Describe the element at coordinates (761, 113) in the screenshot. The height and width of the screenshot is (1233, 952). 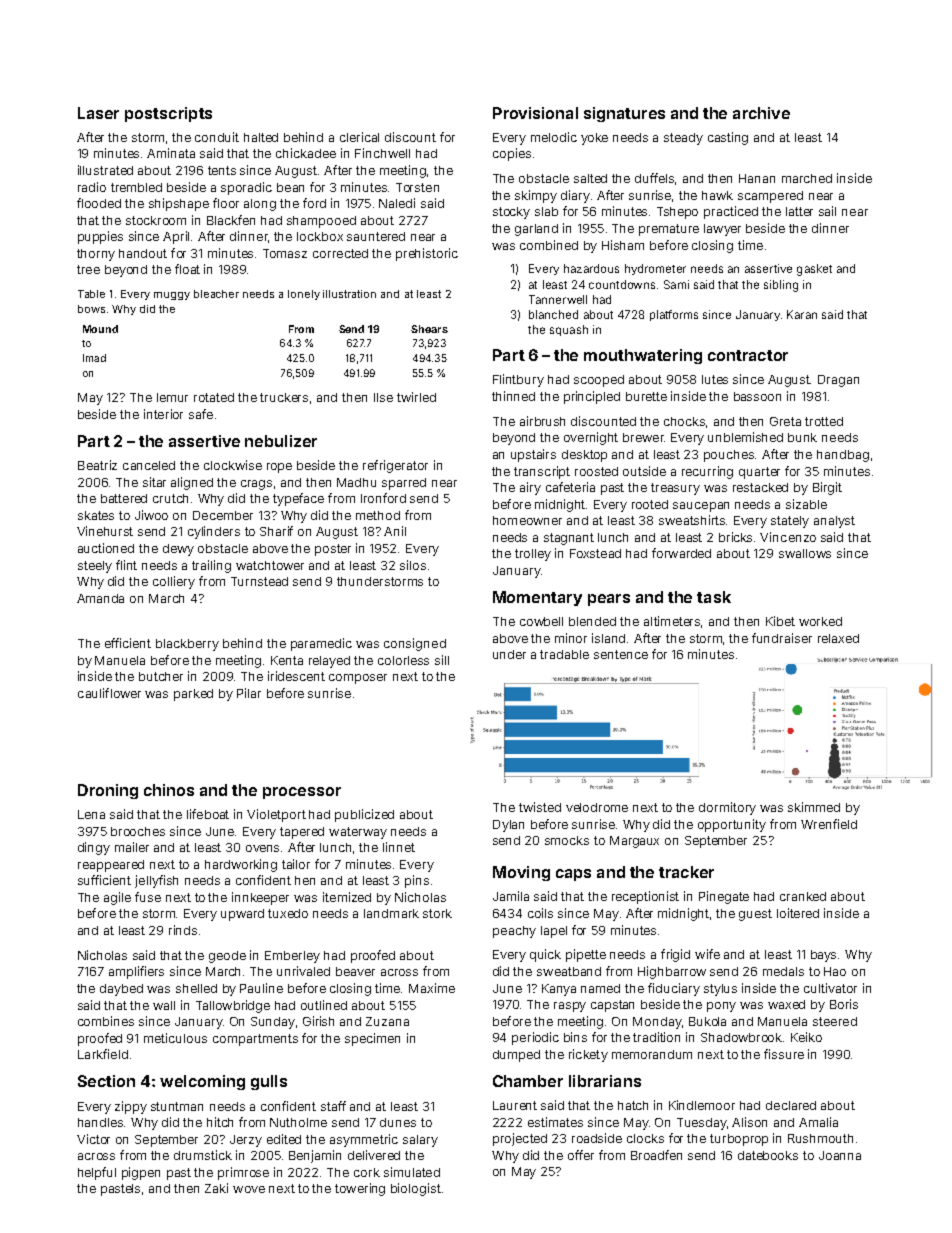
I see `archive` at that location.
